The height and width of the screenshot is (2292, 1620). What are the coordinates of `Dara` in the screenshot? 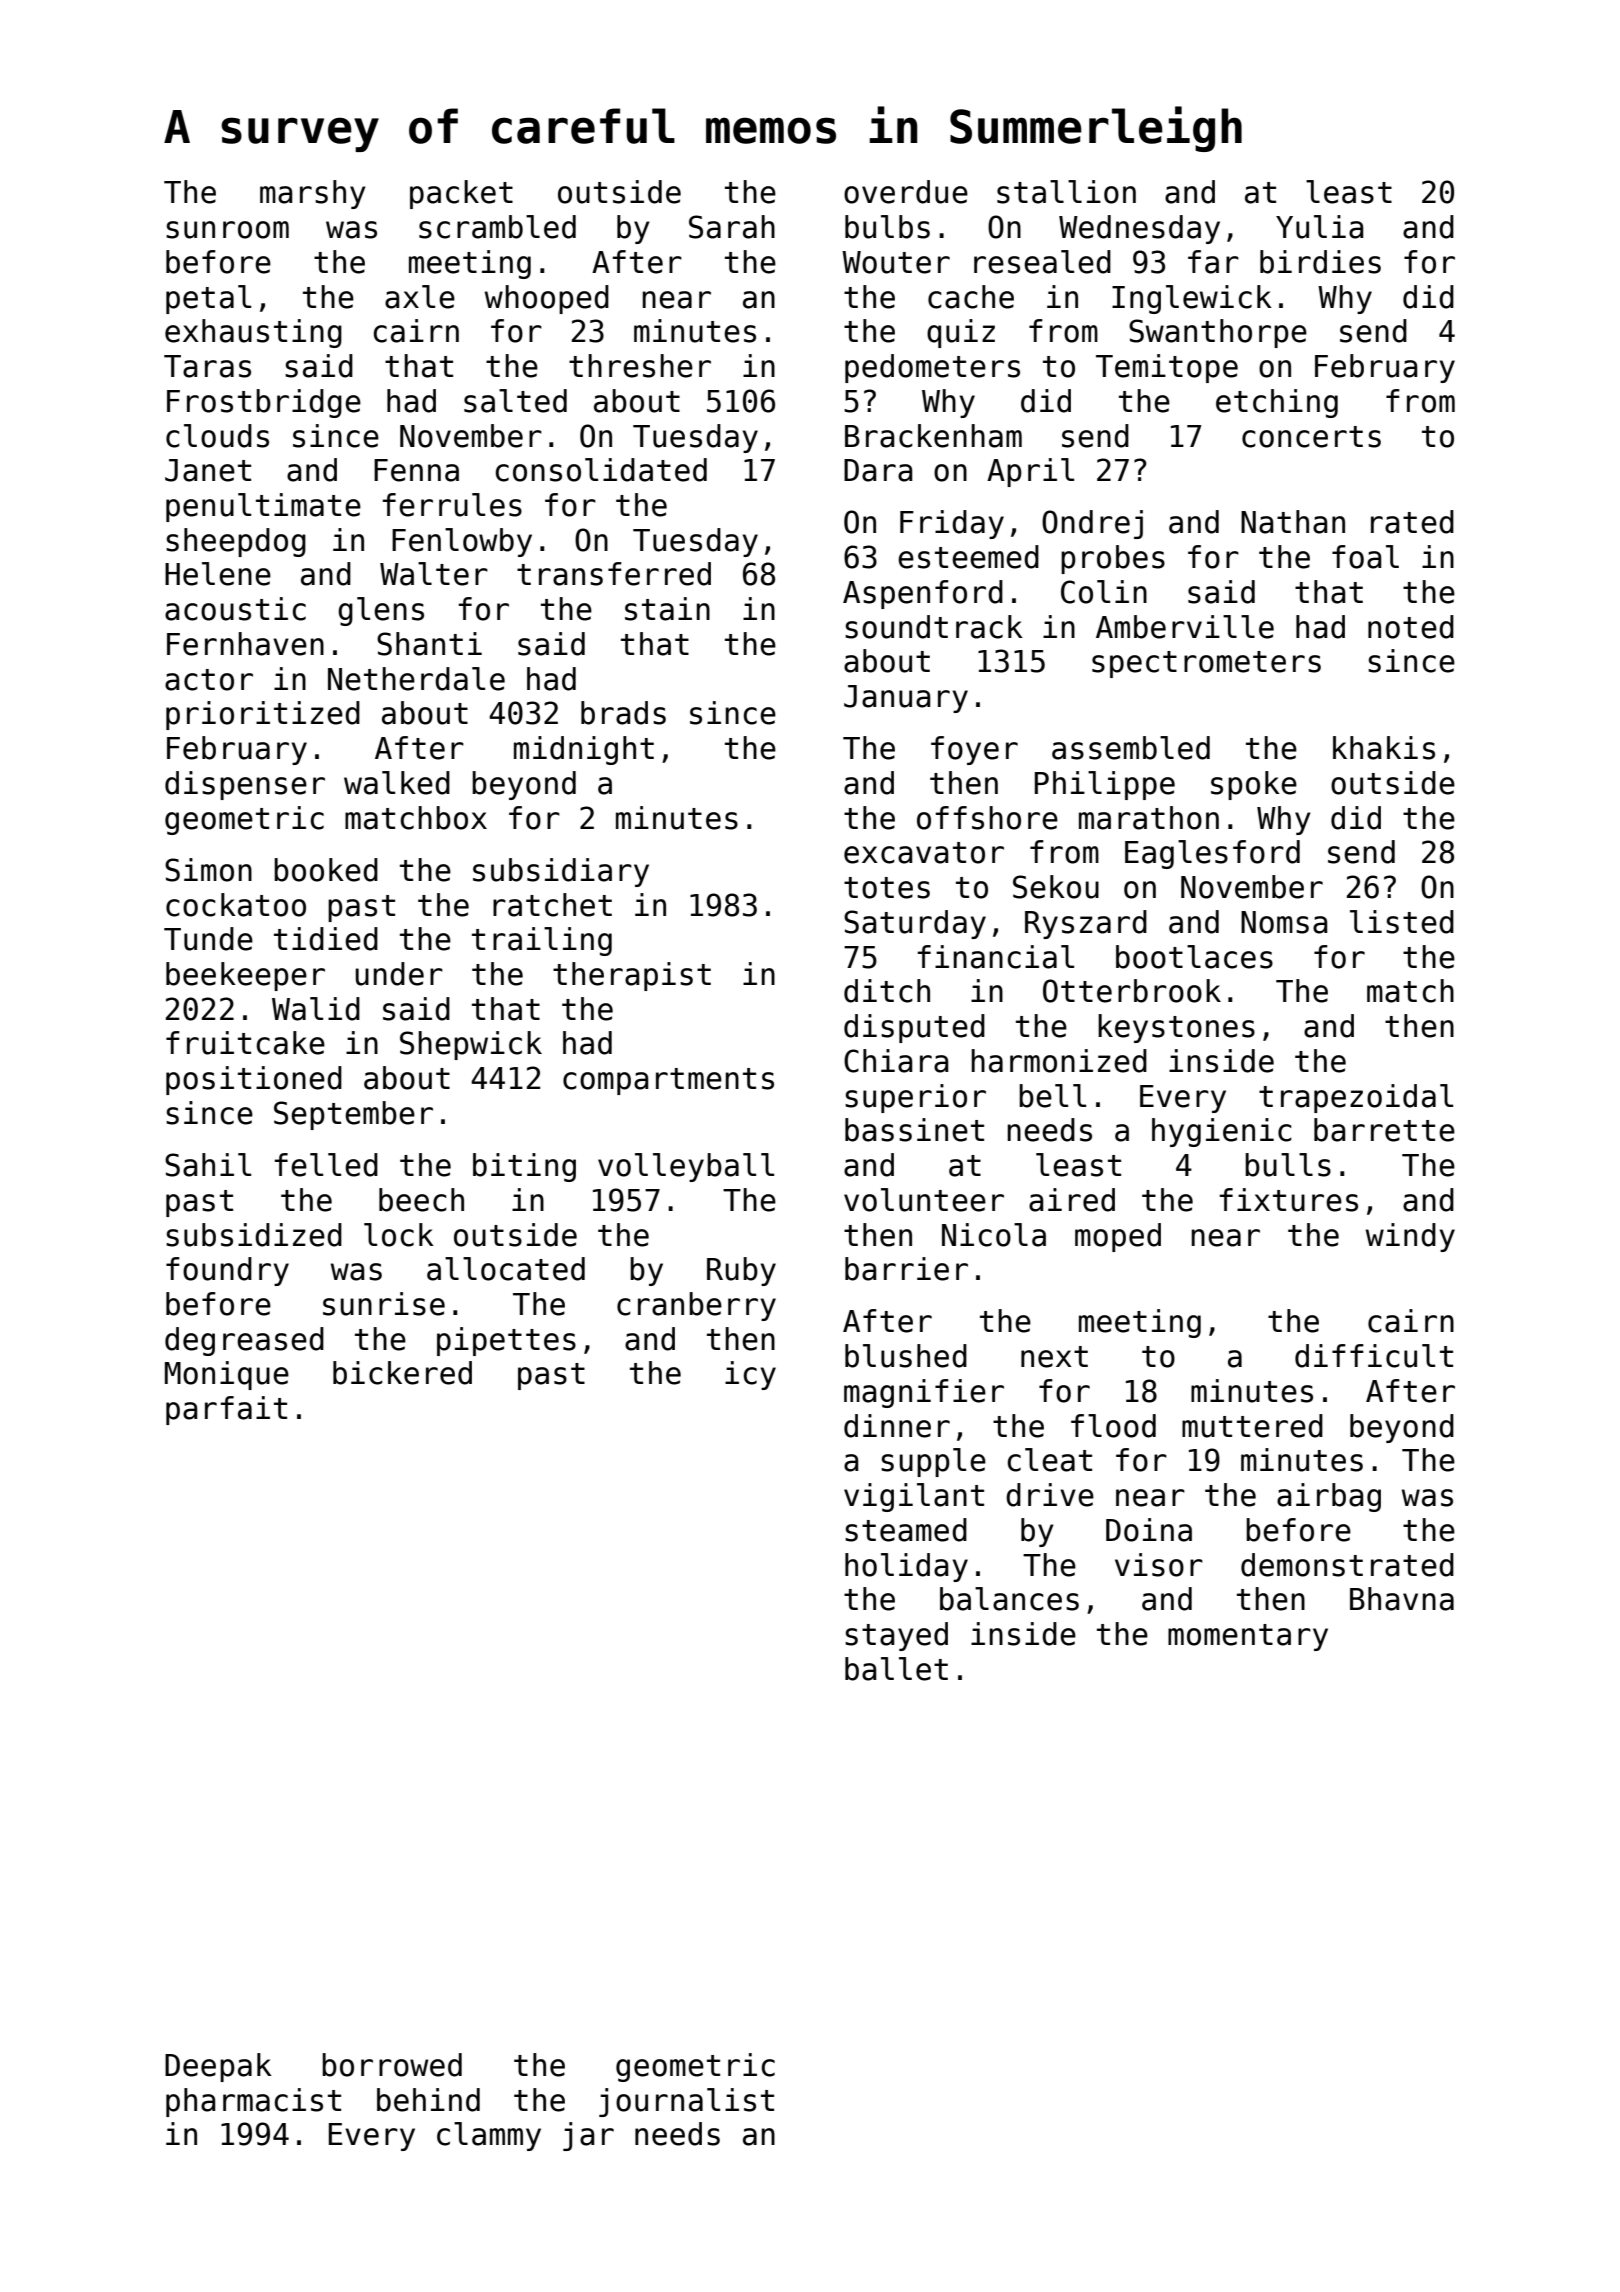 It's located at (878, 470).
